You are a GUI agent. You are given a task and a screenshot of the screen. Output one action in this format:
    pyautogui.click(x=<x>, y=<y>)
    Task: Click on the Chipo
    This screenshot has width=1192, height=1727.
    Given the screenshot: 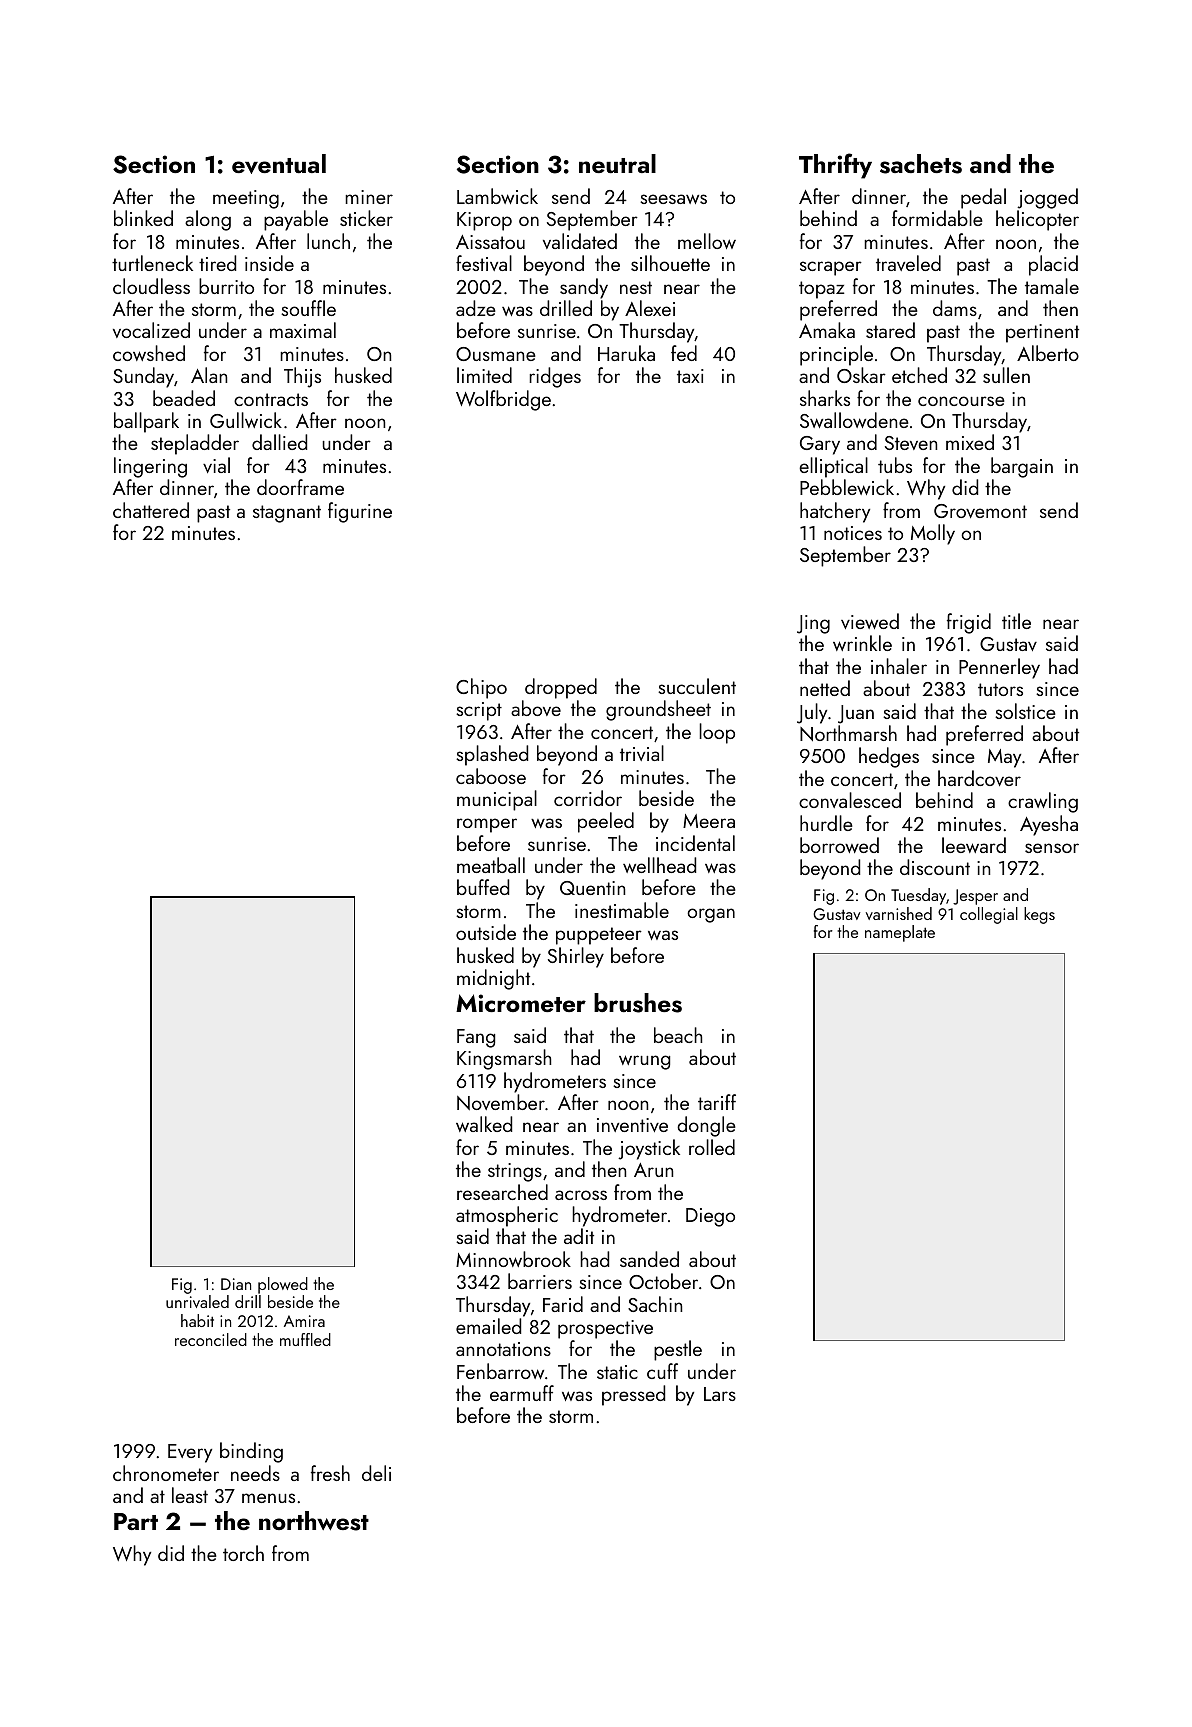 What is the action you would take?
    pyautogui.click(x=481, y=688)
